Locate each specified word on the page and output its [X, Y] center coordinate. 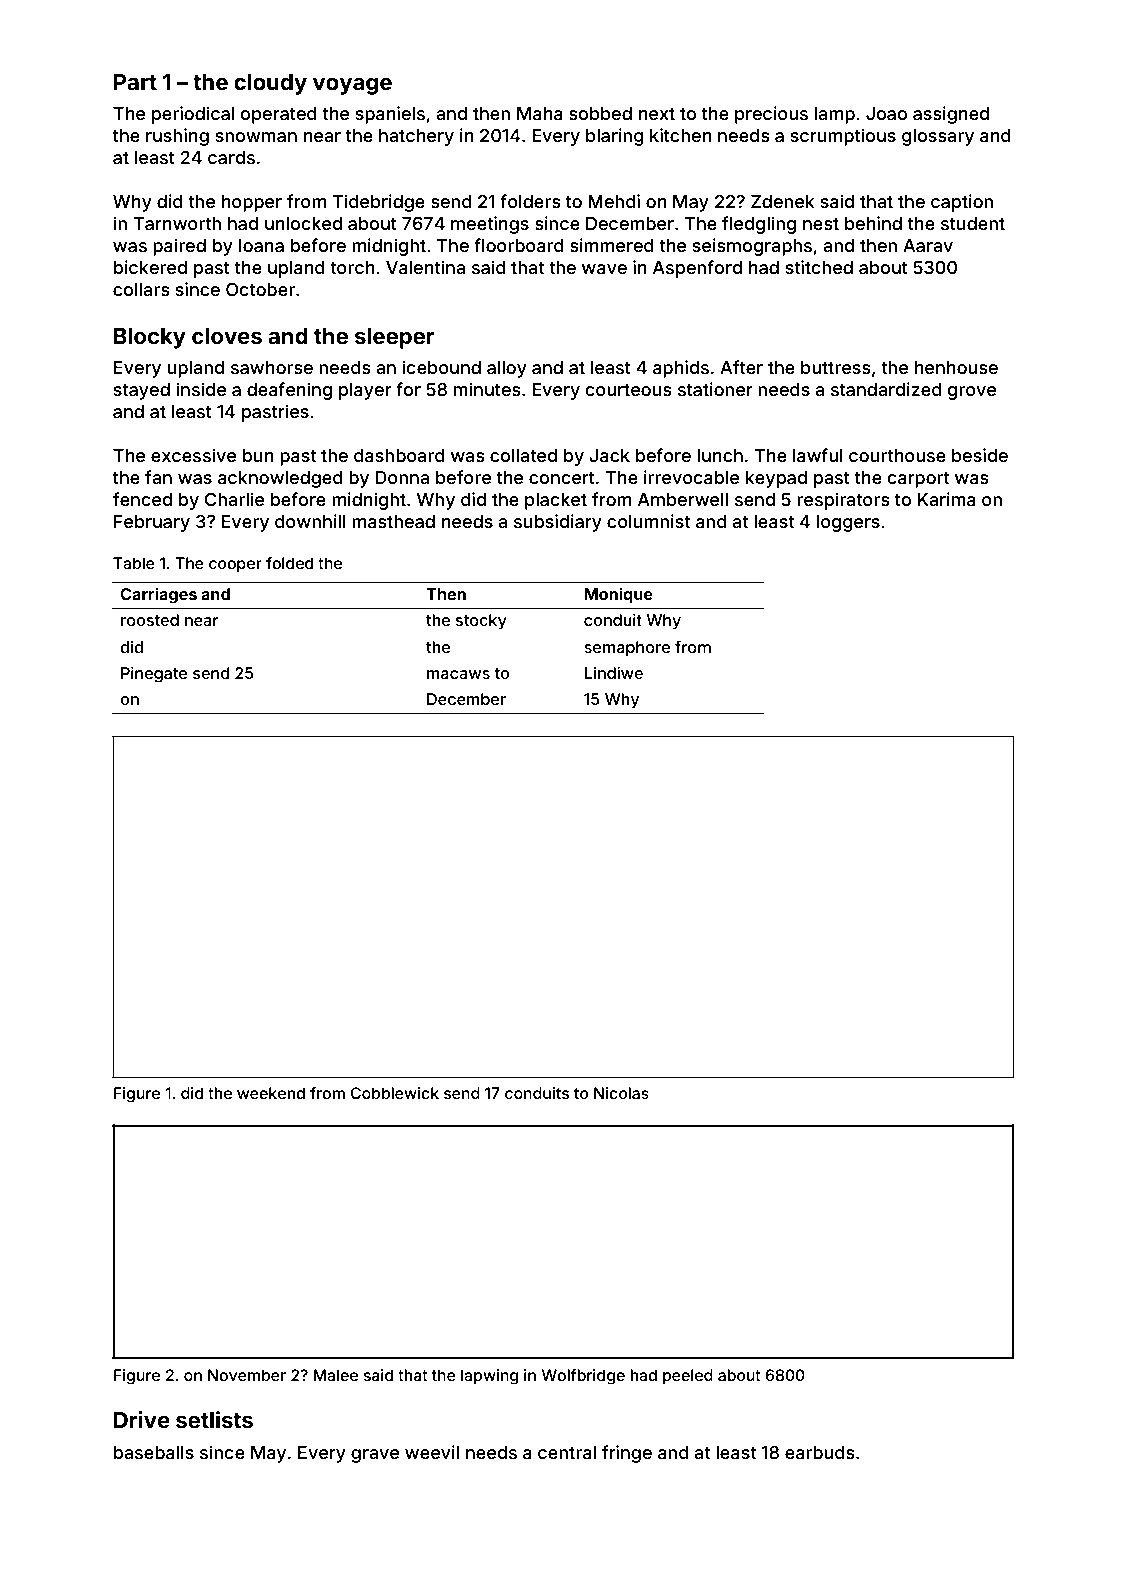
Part [135, 82]
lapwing [489, 1377]
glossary [938, 137]
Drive [142, 1419]
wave [604, 269]
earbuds [820, 1452]
